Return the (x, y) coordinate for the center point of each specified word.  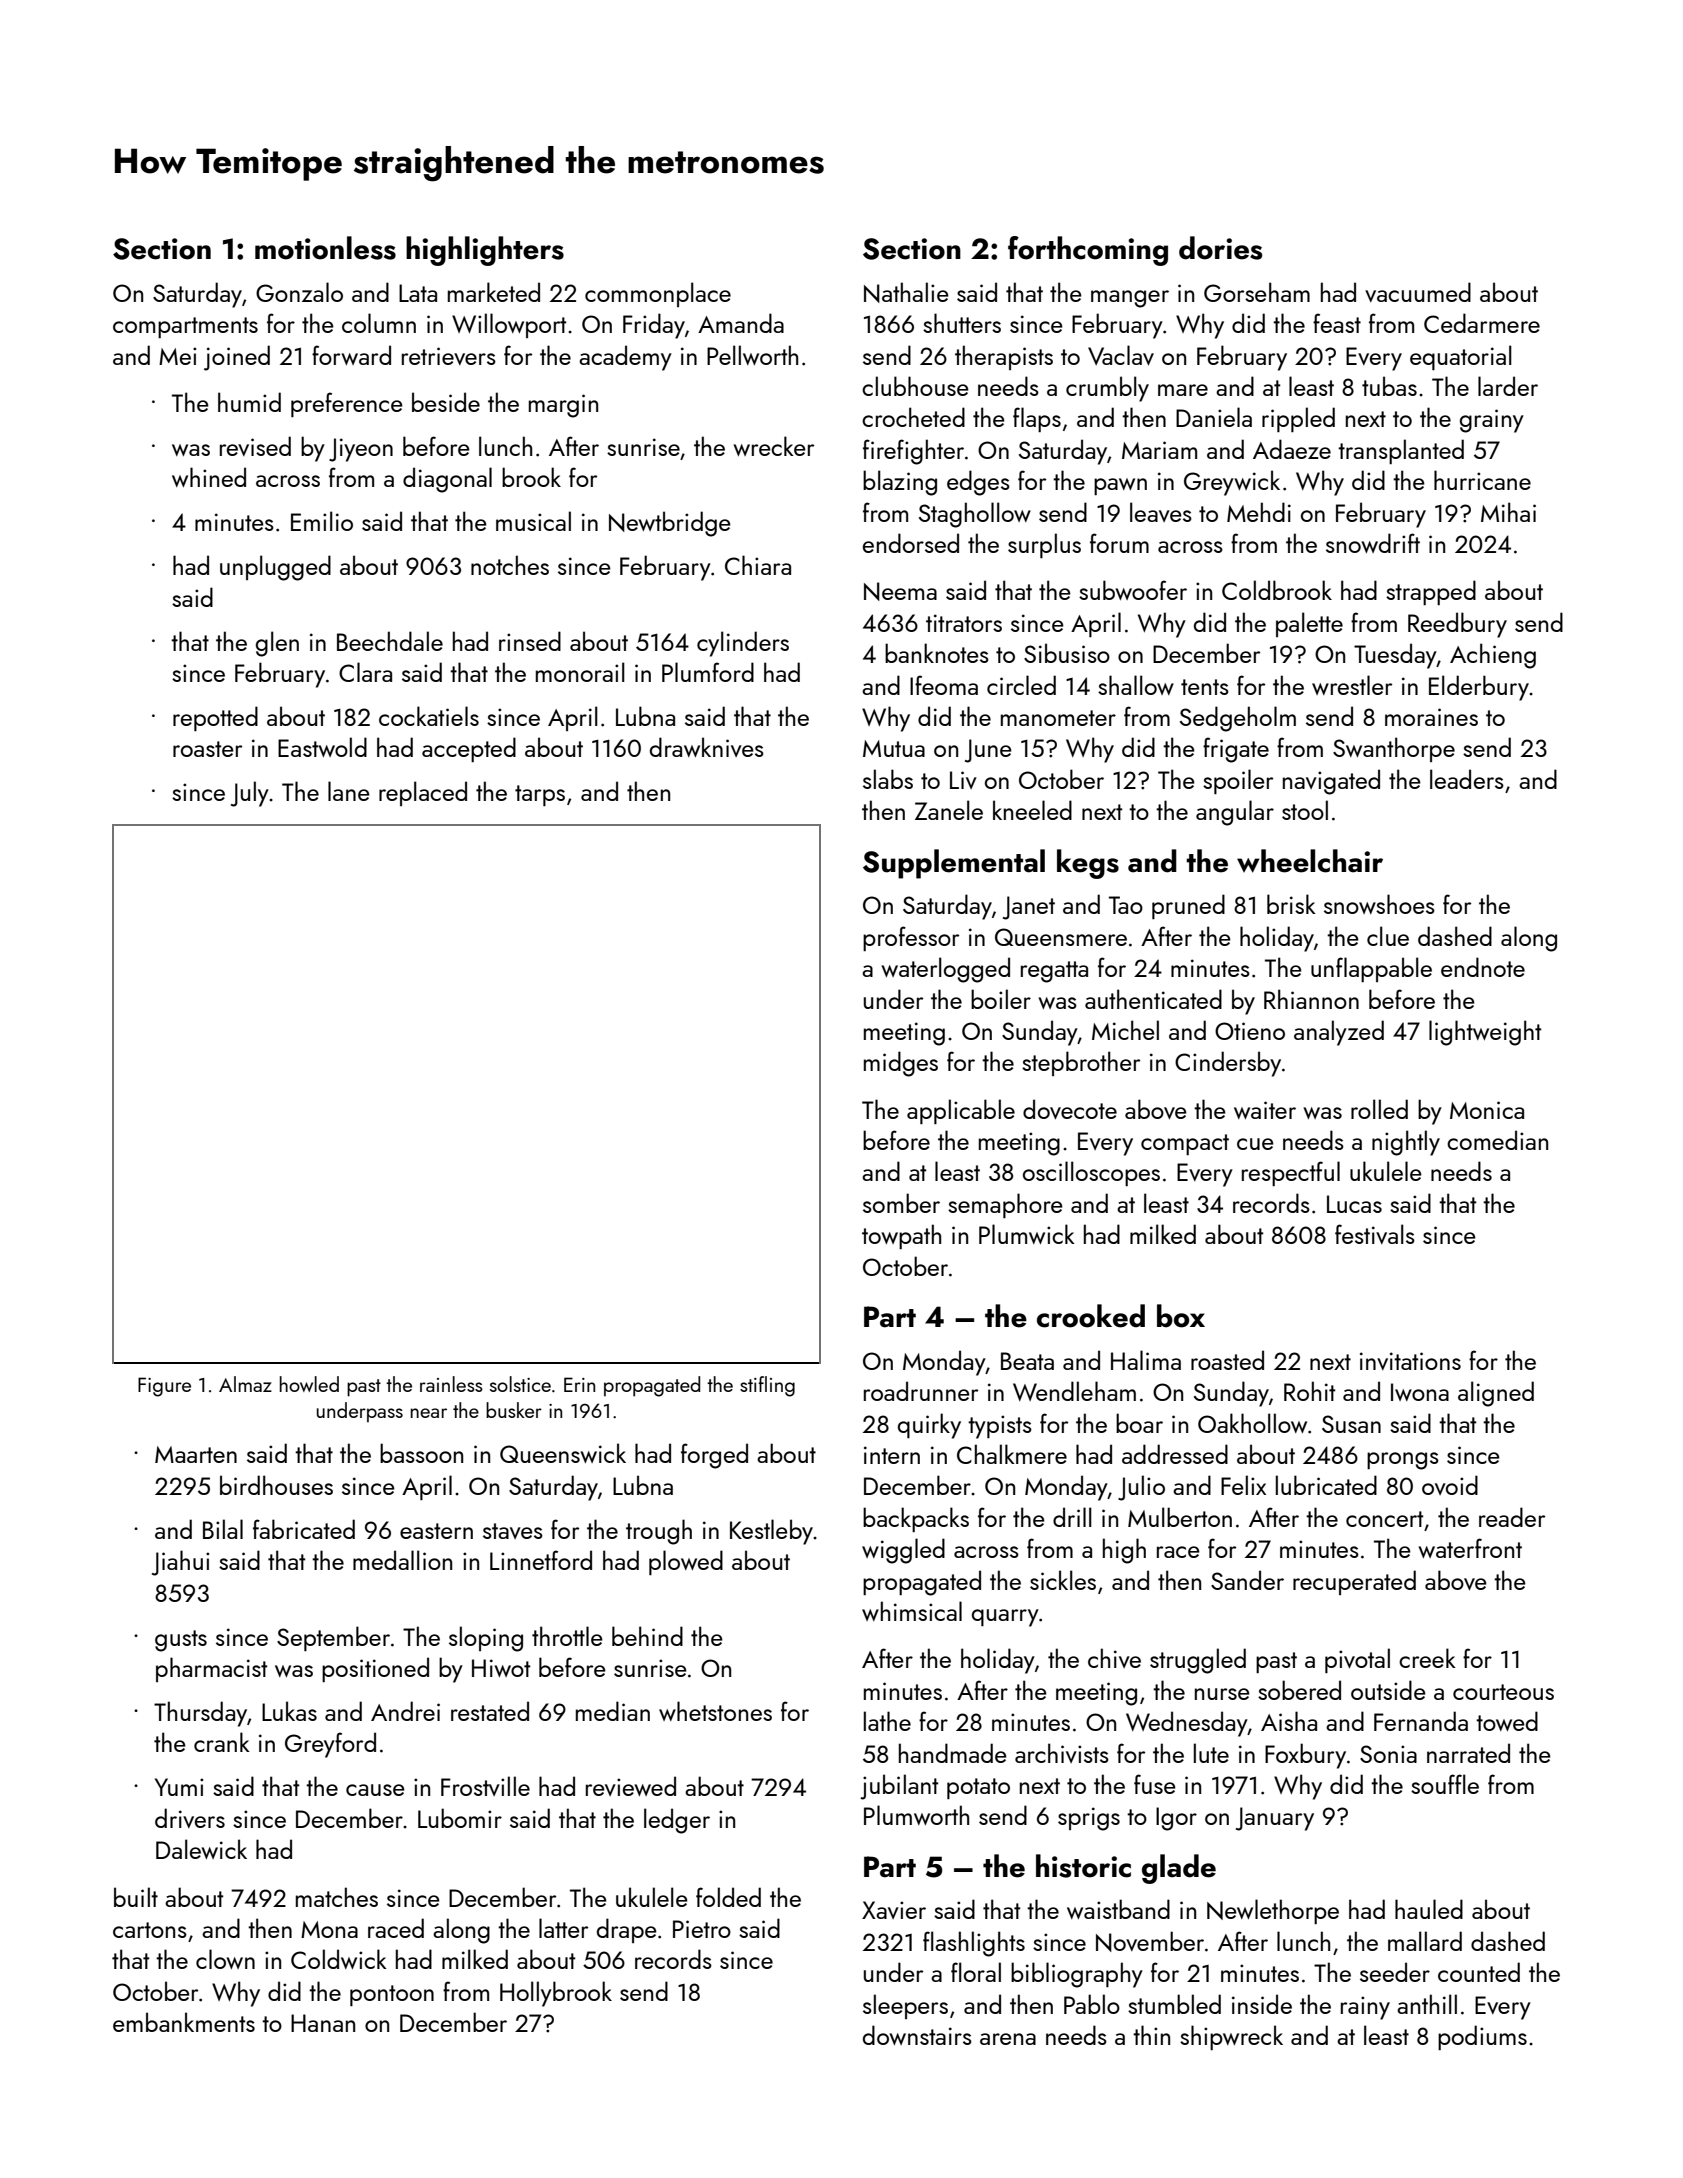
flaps (1037, 419)
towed (1507, 1721)
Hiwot (501, 1668)
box (1181, 1316)
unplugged (275, 568)
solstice (520, 1384)
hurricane (1482, 480)
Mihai (1508, 512)
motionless (325, 248)
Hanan (323, 2023)
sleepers (905, 2006)
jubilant (899, 1787)
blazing (900, 483)
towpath (901, 1236)
